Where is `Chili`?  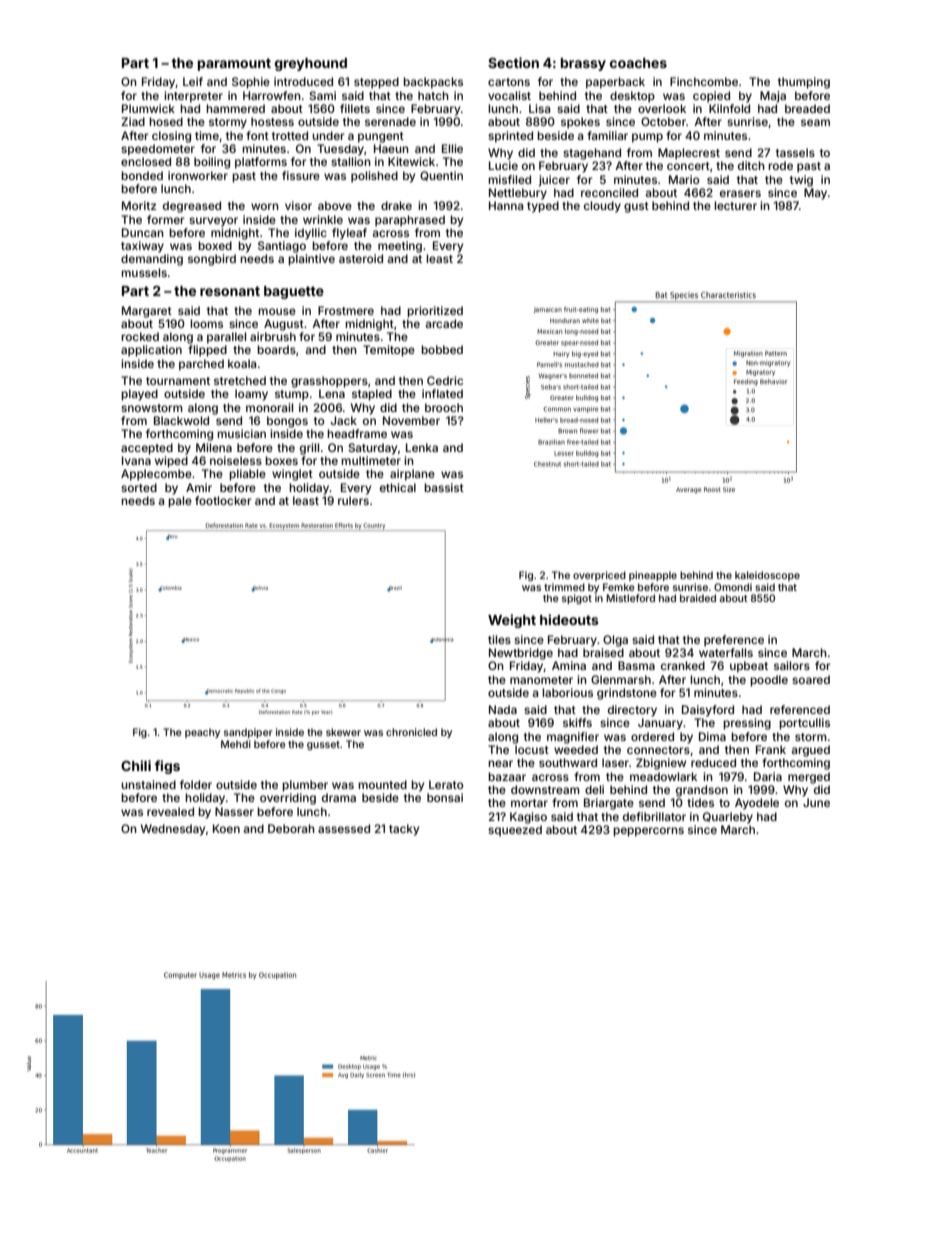 Chili is located at coordinates (136, 765).
